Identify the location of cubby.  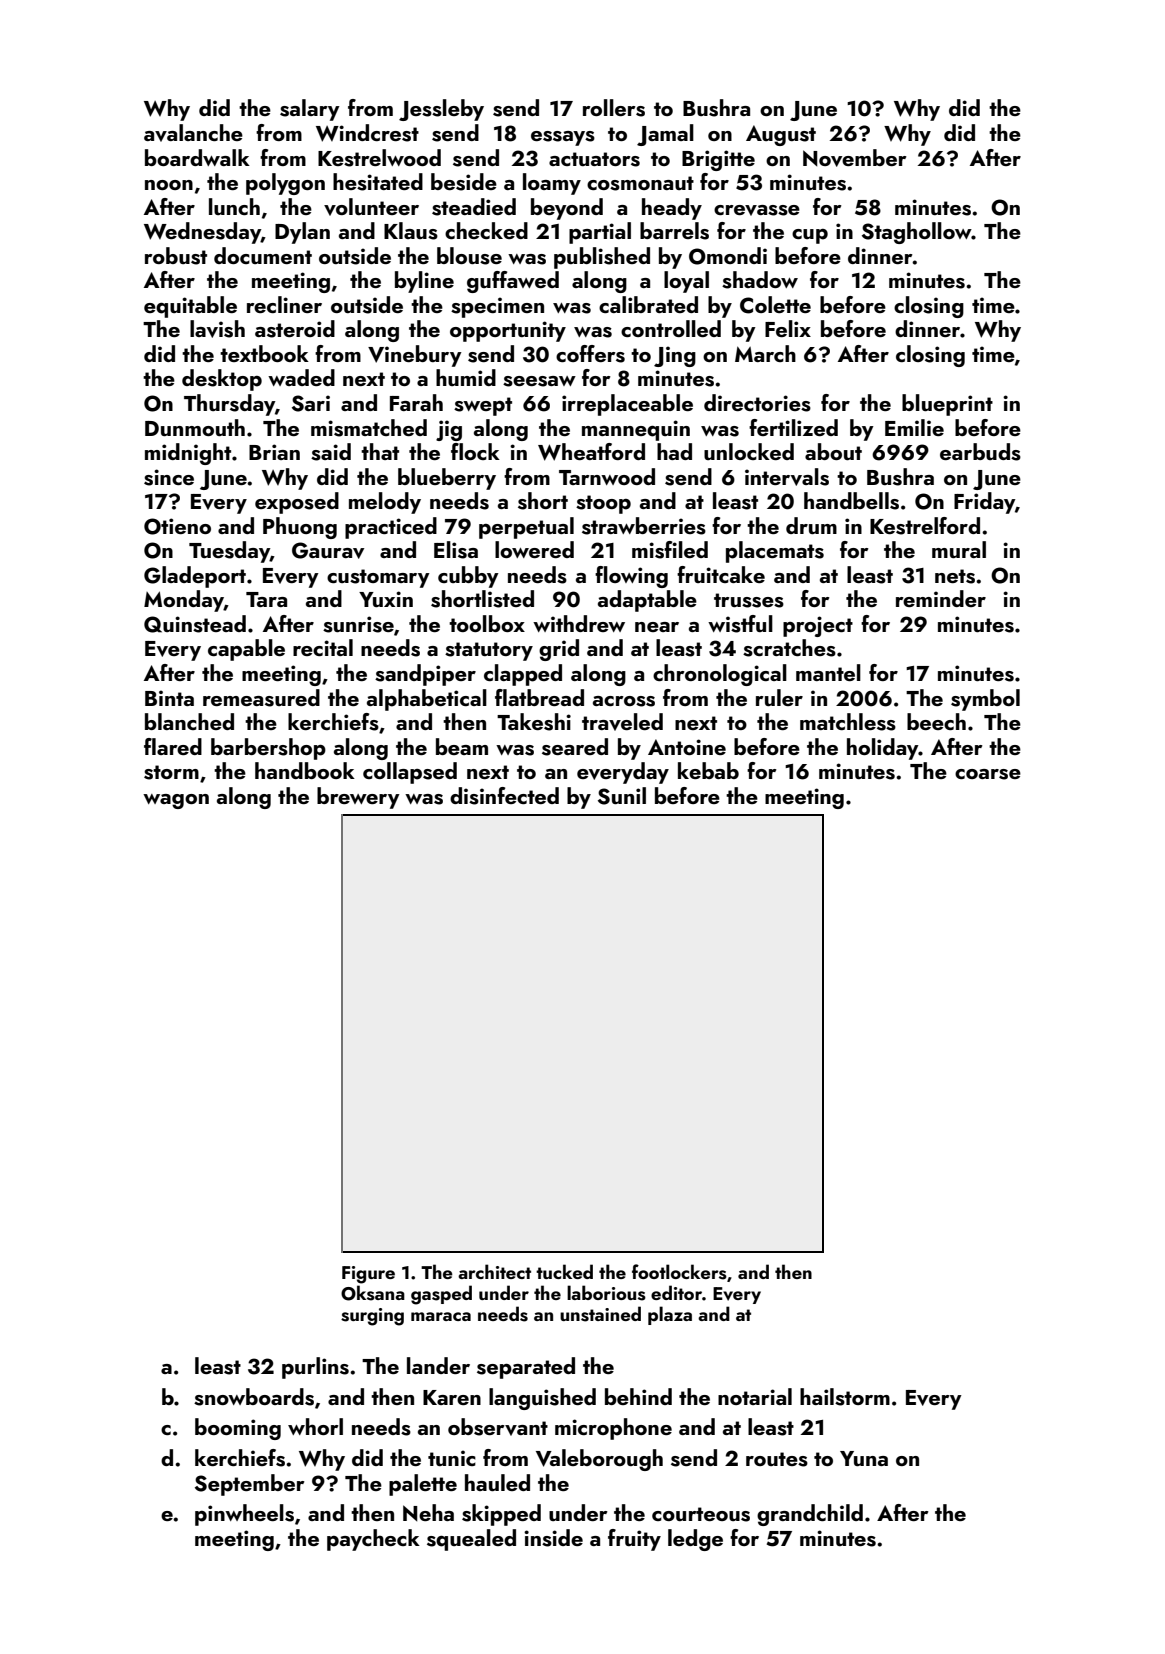
(468, 577).
